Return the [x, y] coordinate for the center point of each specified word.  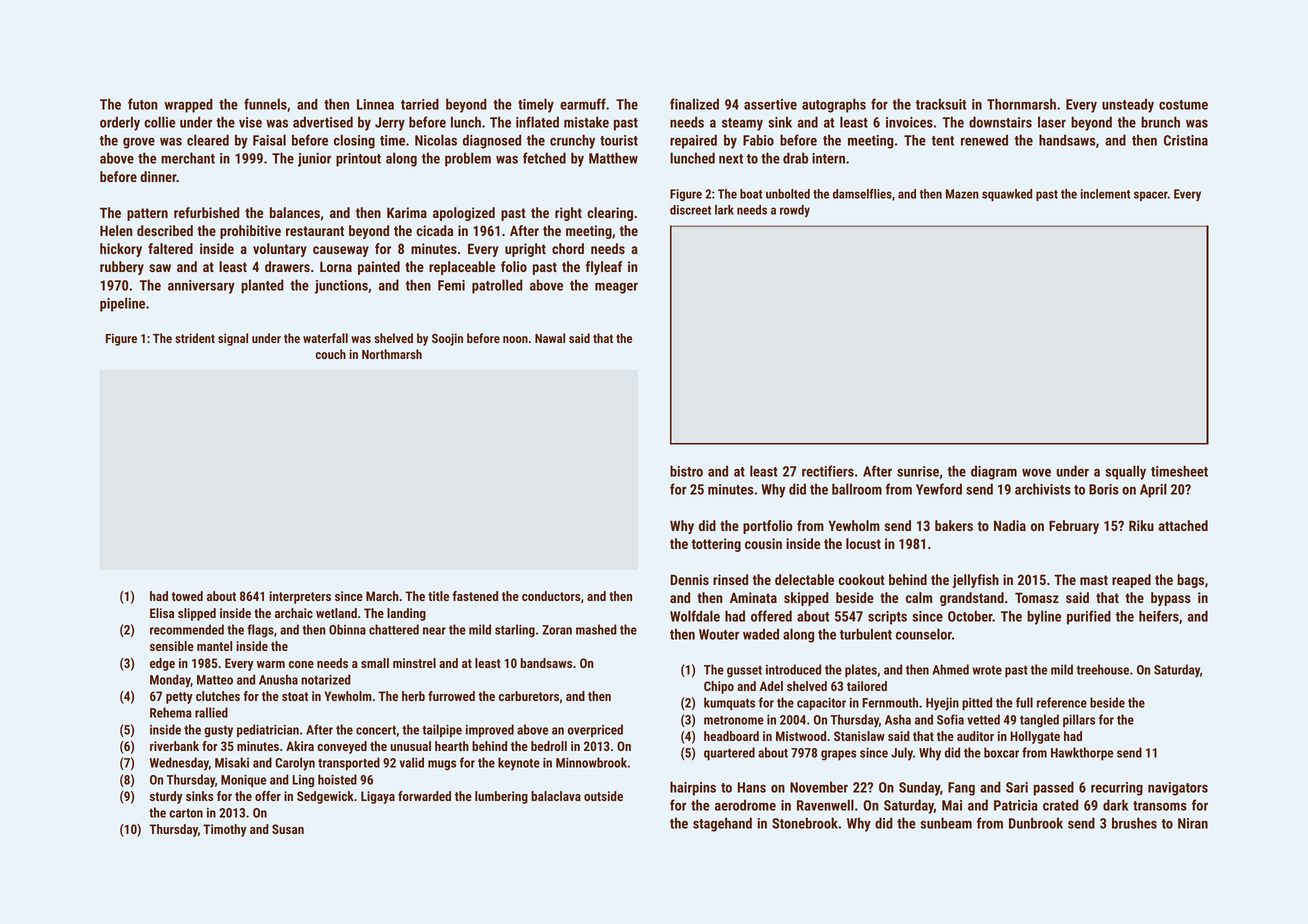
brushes [1134, 823]
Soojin [447, 339]
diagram [994, 472]
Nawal [550, 338]
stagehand [722, 824]
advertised [323, 122]
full [1024, 702]
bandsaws [546, 663]
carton [186, 813]
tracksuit [941, 104]
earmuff [583, 104]
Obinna [347, 629]
